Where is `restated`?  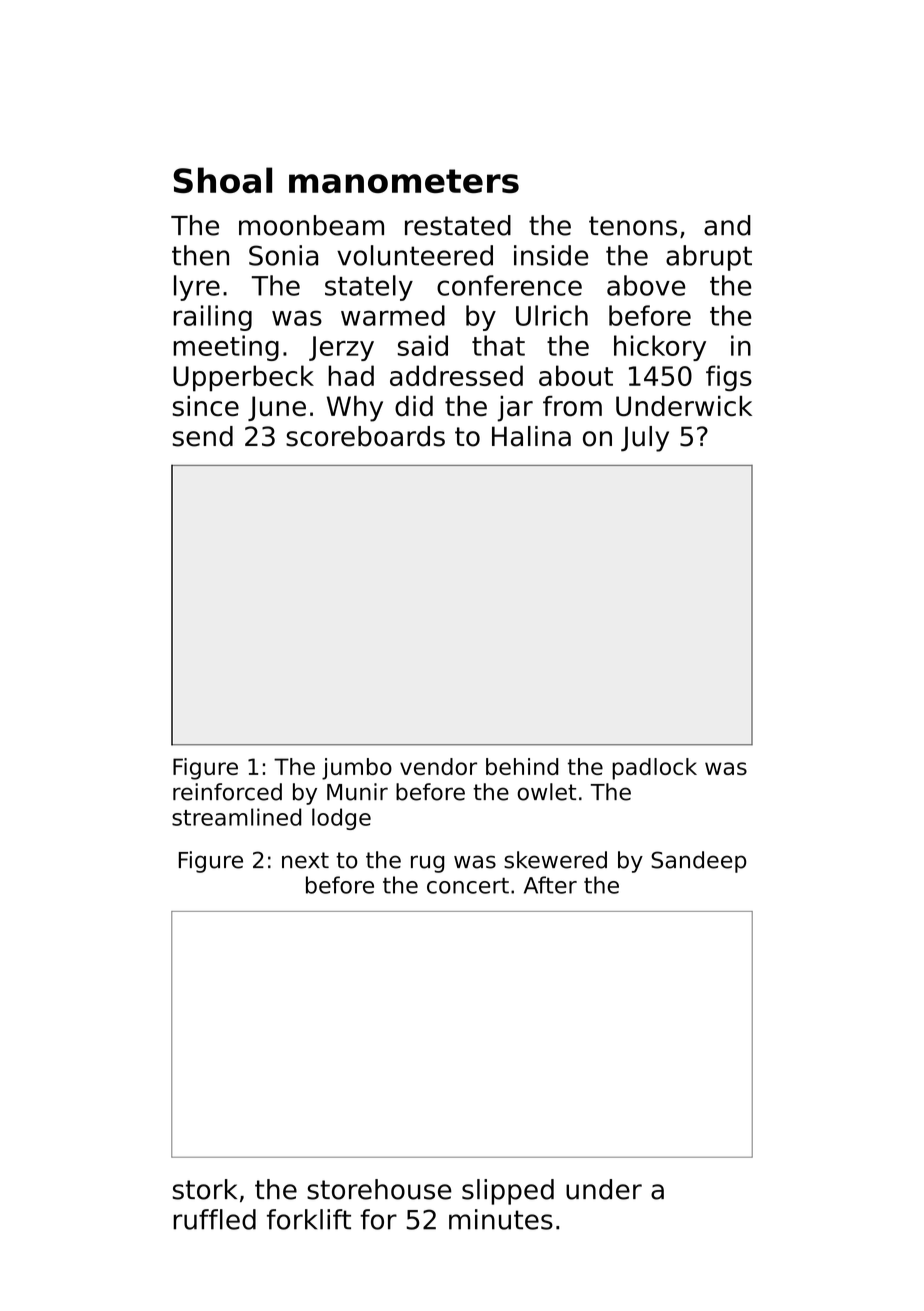 restated is located at coordinates (458, 225).
